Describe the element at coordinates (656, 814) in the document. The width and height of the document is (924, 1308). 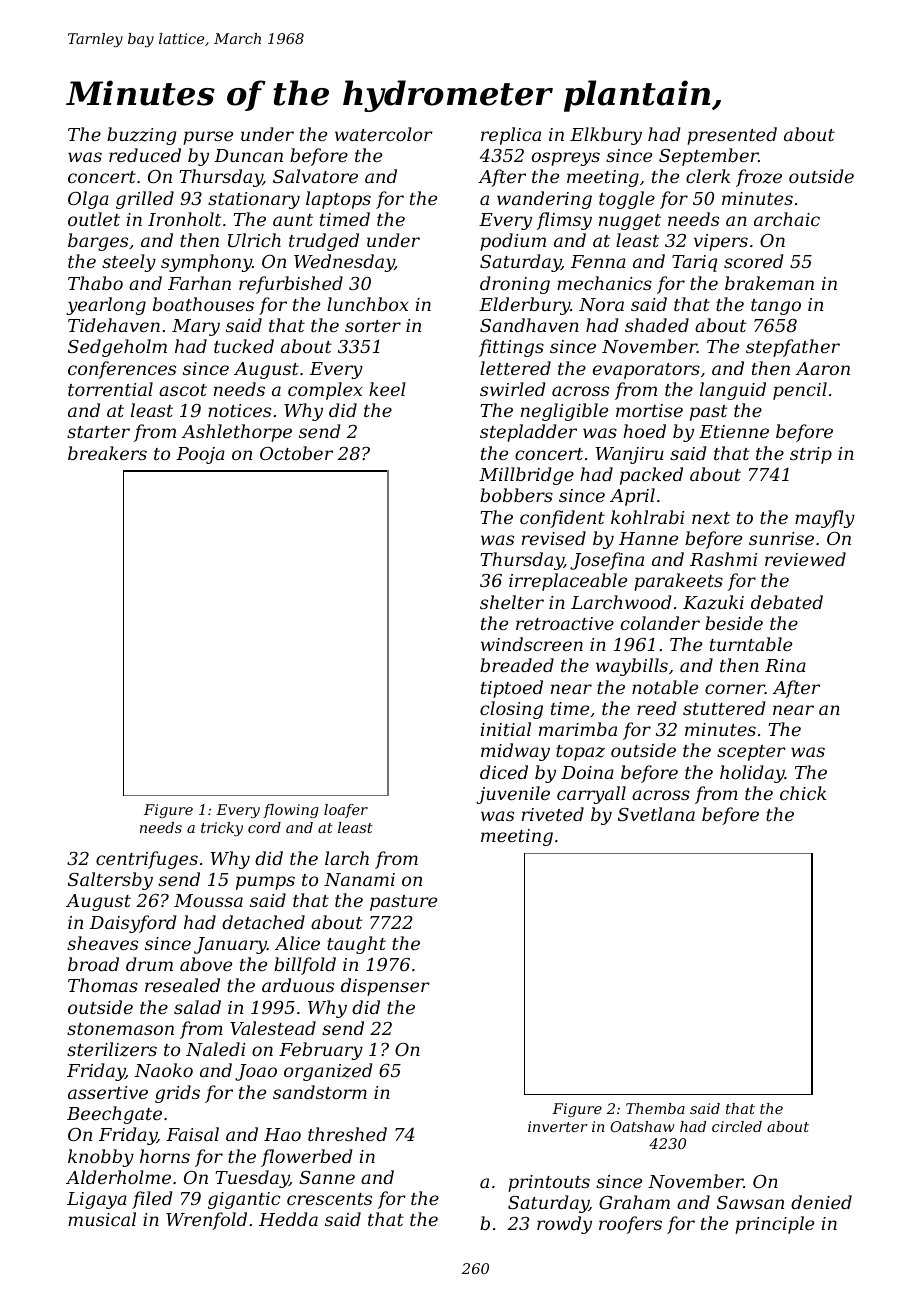
I see `Svetlana` at that location.
